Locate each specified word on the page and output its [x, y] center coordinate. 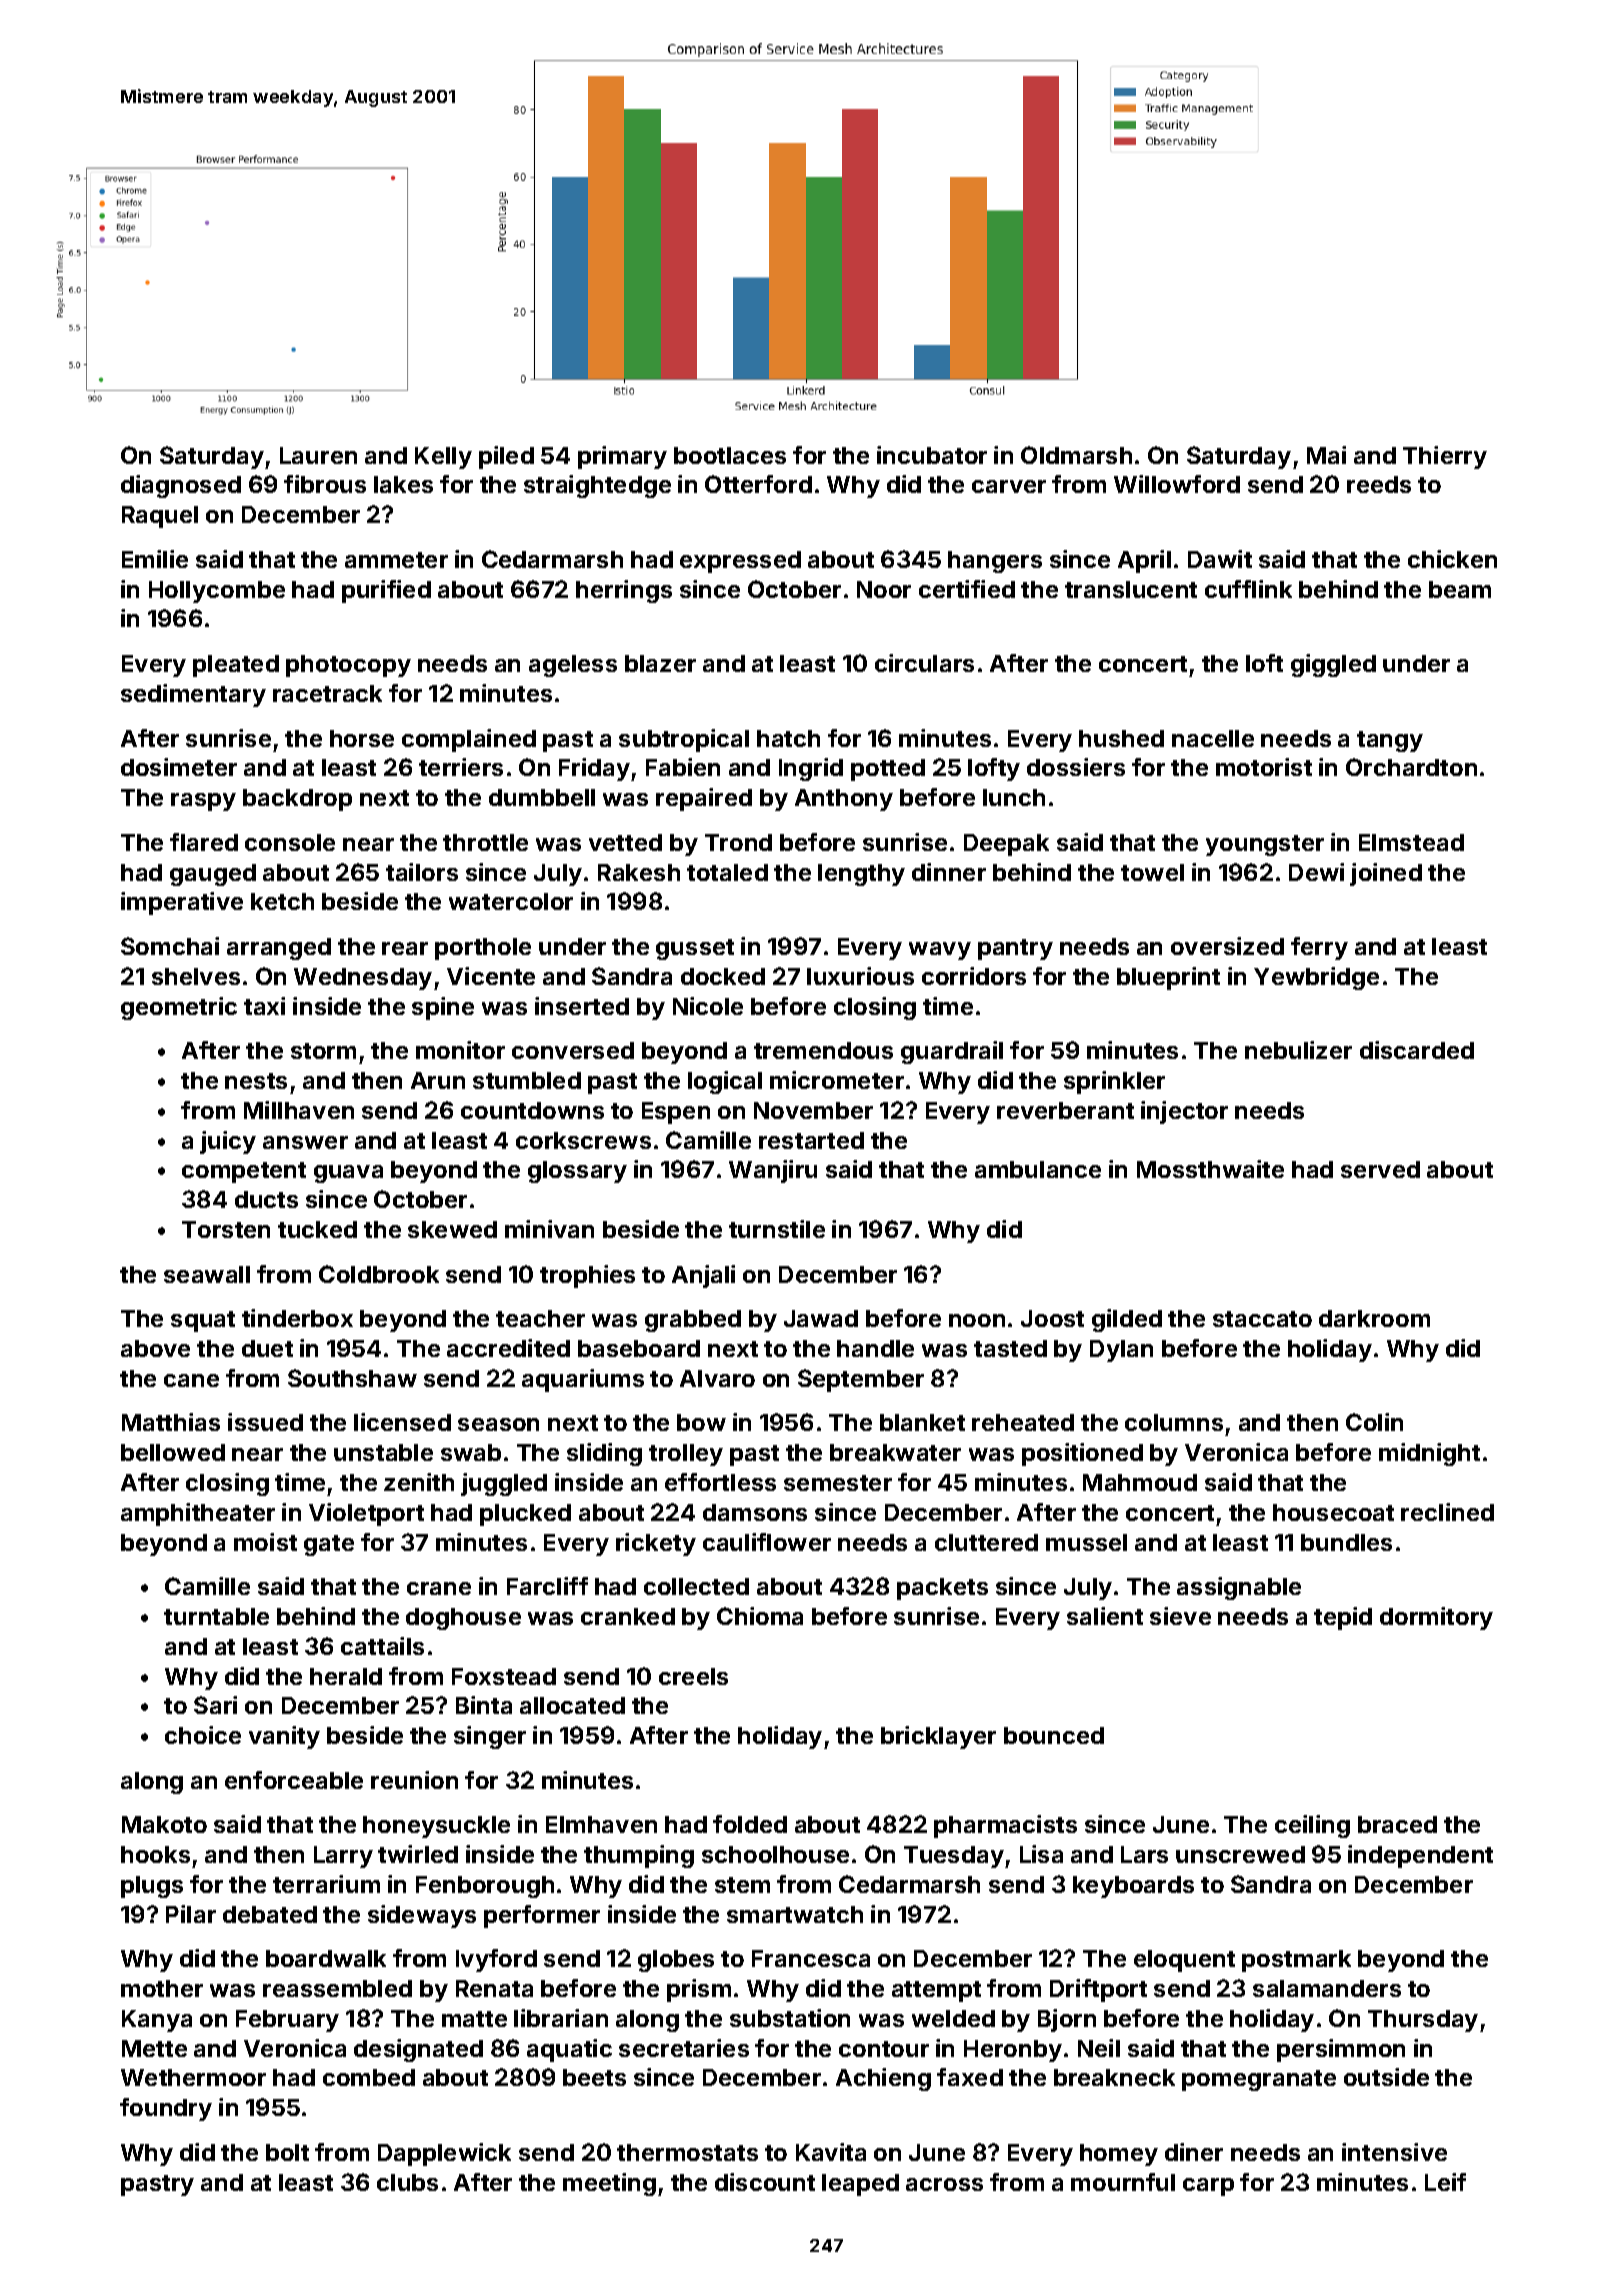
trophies [587, 1276]
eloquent [1184, 1961]
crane [439, 1588]
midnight [1429, 1454]
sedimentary [193, 695]
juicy [228, 1142]
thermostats [687, 2152]
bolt [287, 2152]
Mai [1326, 455]
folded [750, 1824]
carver [1009, 486]
